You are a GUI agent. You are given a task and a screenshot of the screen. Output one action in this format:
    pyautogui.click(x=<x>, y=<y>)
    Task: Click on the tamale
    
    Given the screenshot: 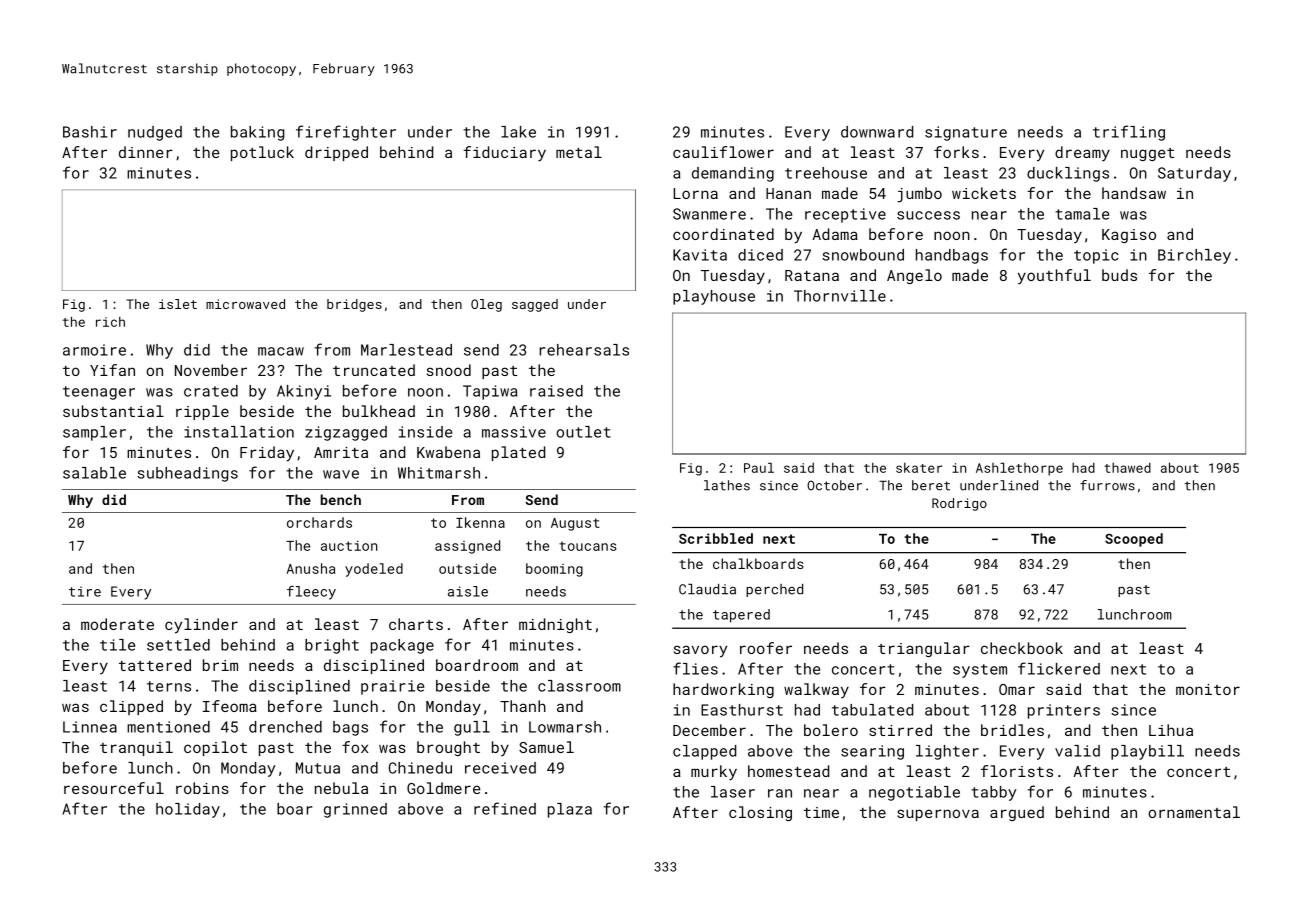 What is the action you would take?
    pyautogui.click(x=1082, y=214)
